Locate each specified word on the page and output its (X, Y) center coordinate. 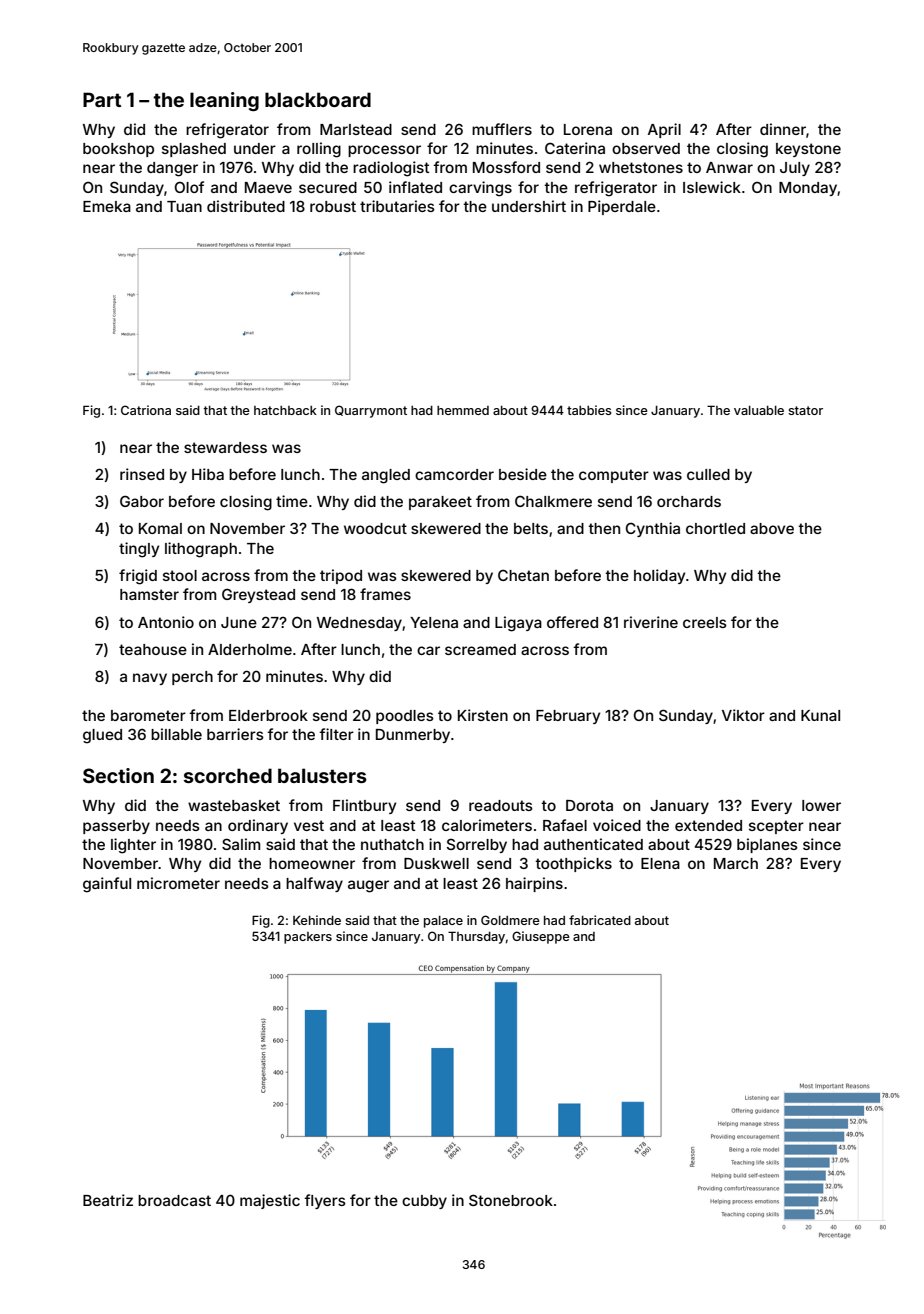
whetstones (641, 167)
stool (180, 575)
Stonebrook (511, 1200)
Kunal (820, 715)
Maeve (268, 187)
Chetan (523, 575)
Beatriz (108, 1200)
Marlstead (356, 129)
